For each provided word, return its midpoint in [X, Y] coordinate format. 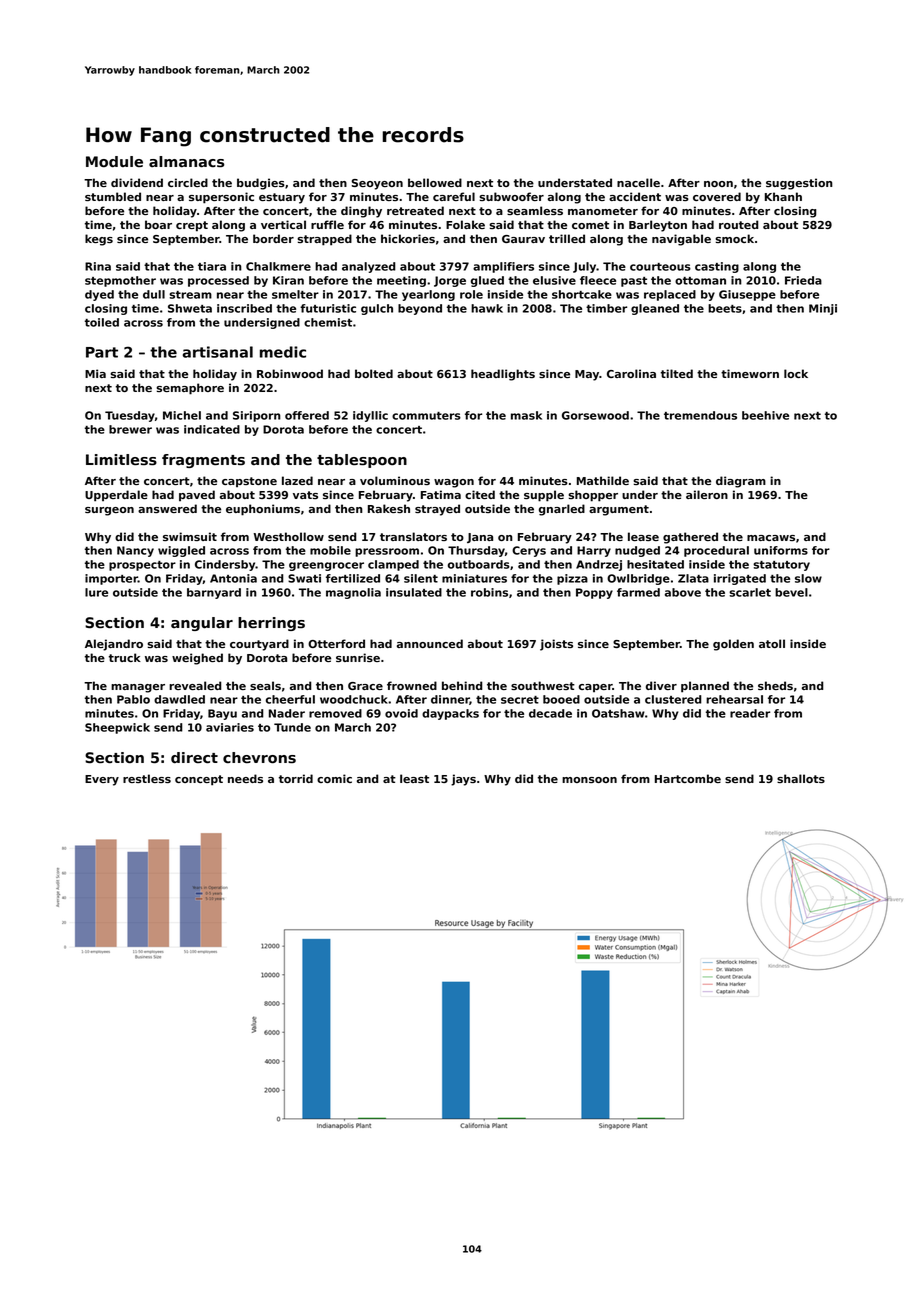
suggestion [799, 184]
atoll [772, 643]
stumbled [113, 196]
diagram [741, 482]
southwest [543, 685]
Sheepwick [117, 728]
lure [96, 592]
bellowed [435, 182]
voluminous [395, 480]
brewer [130, 429]
